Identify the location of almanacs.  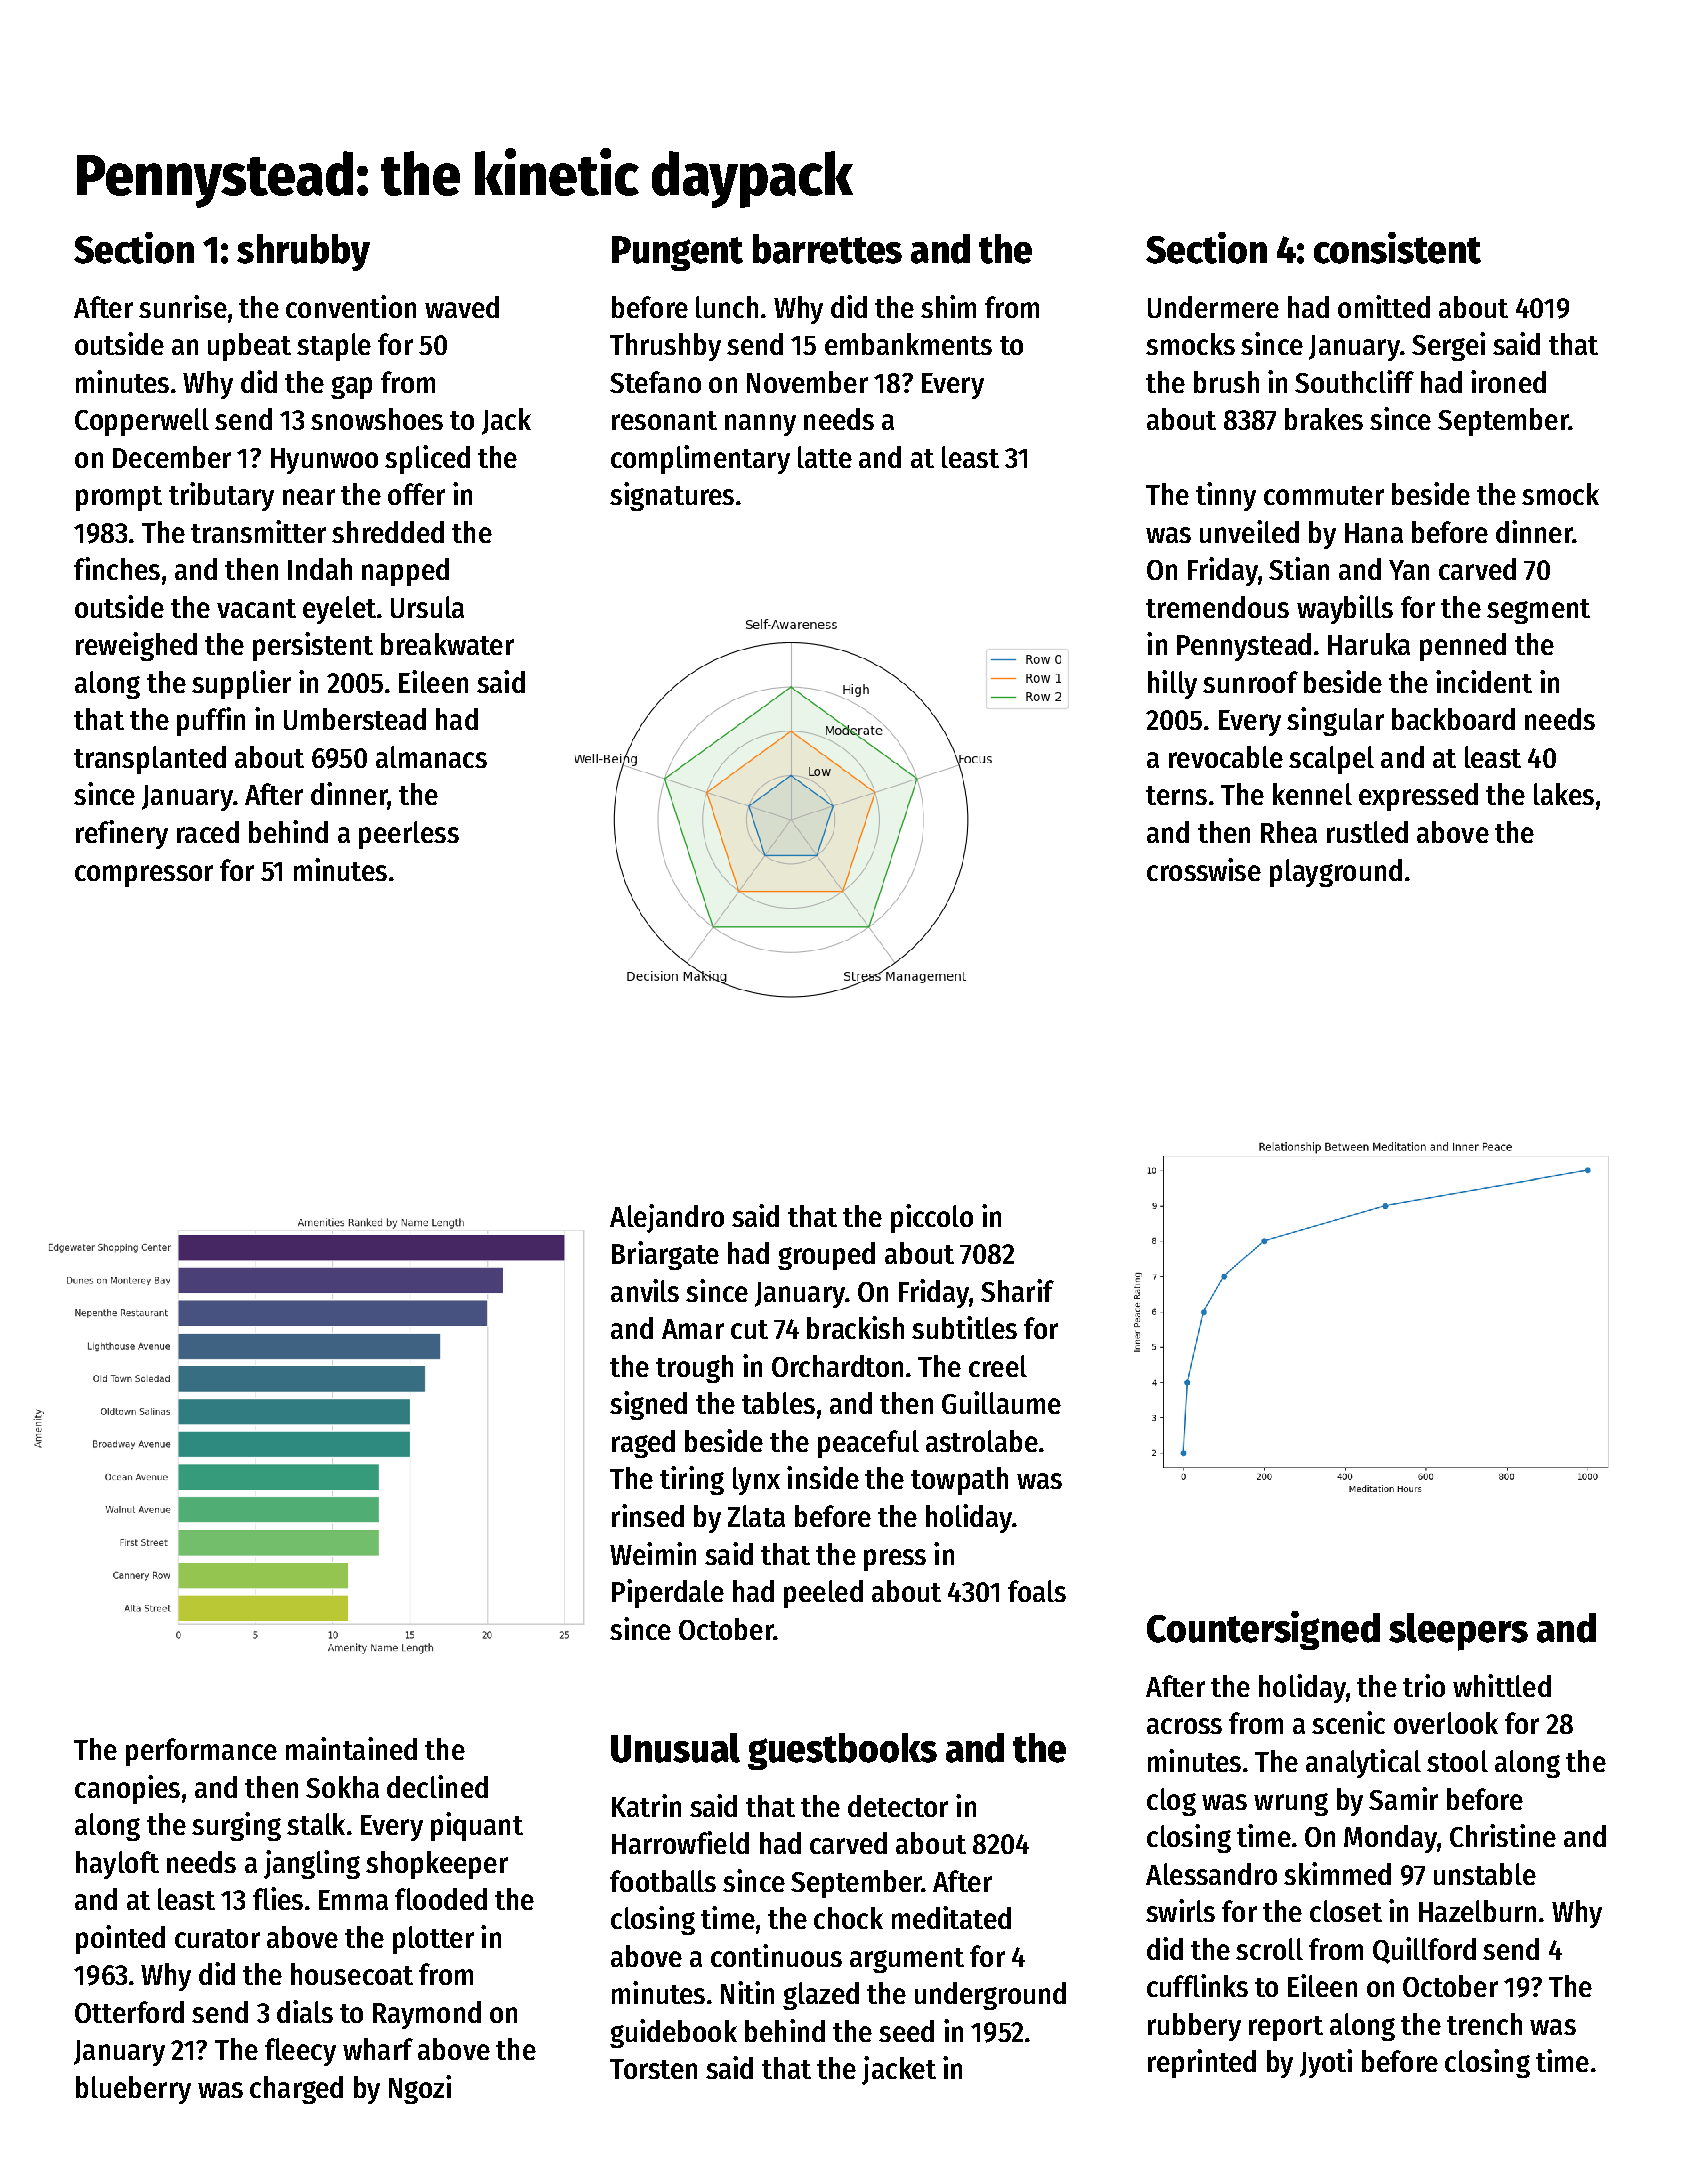
(431, 757).
